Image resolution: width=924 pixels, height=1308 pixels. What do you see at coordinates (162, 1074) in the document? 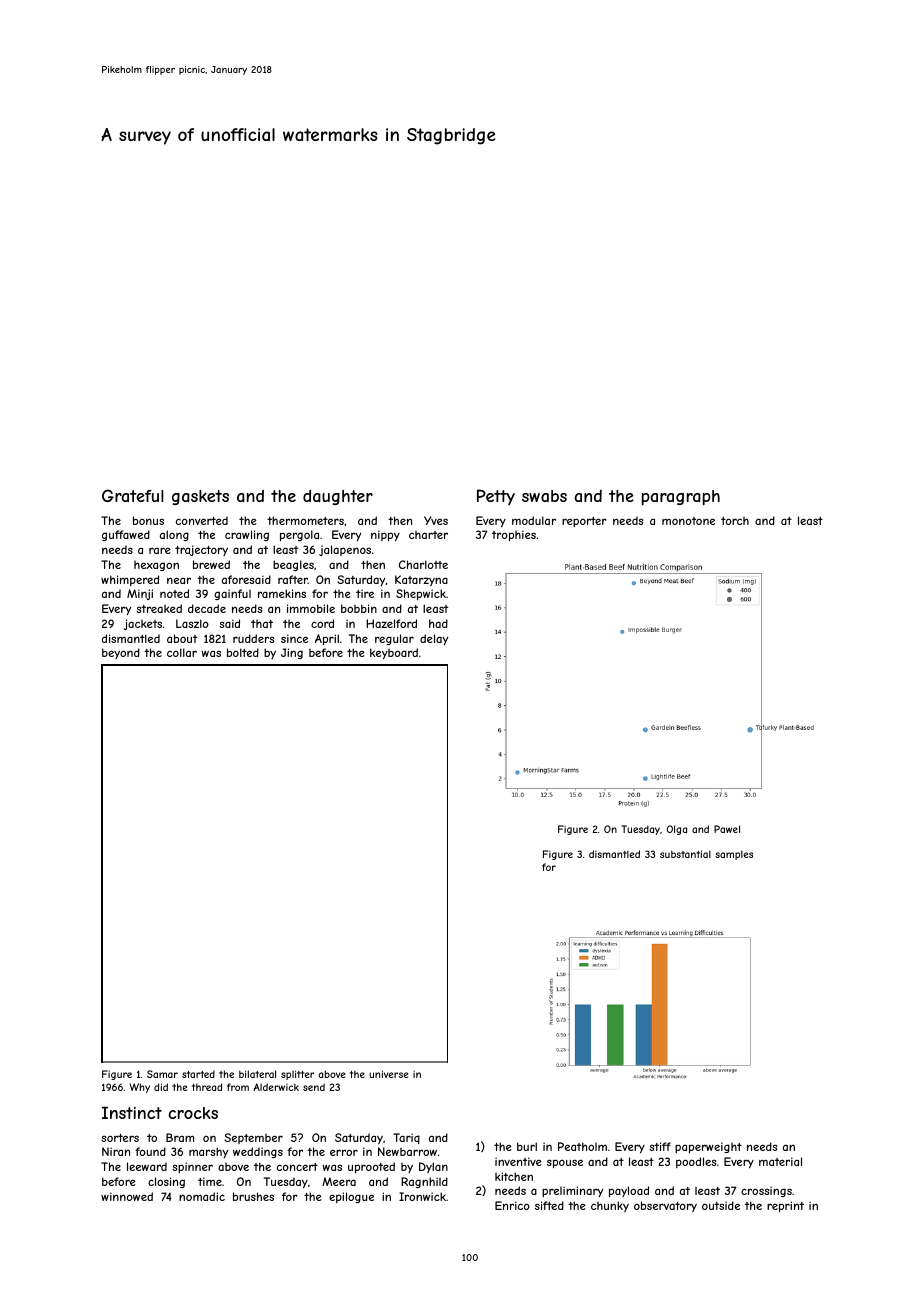
I see `Samar` at bounding box center [162, 1074].
